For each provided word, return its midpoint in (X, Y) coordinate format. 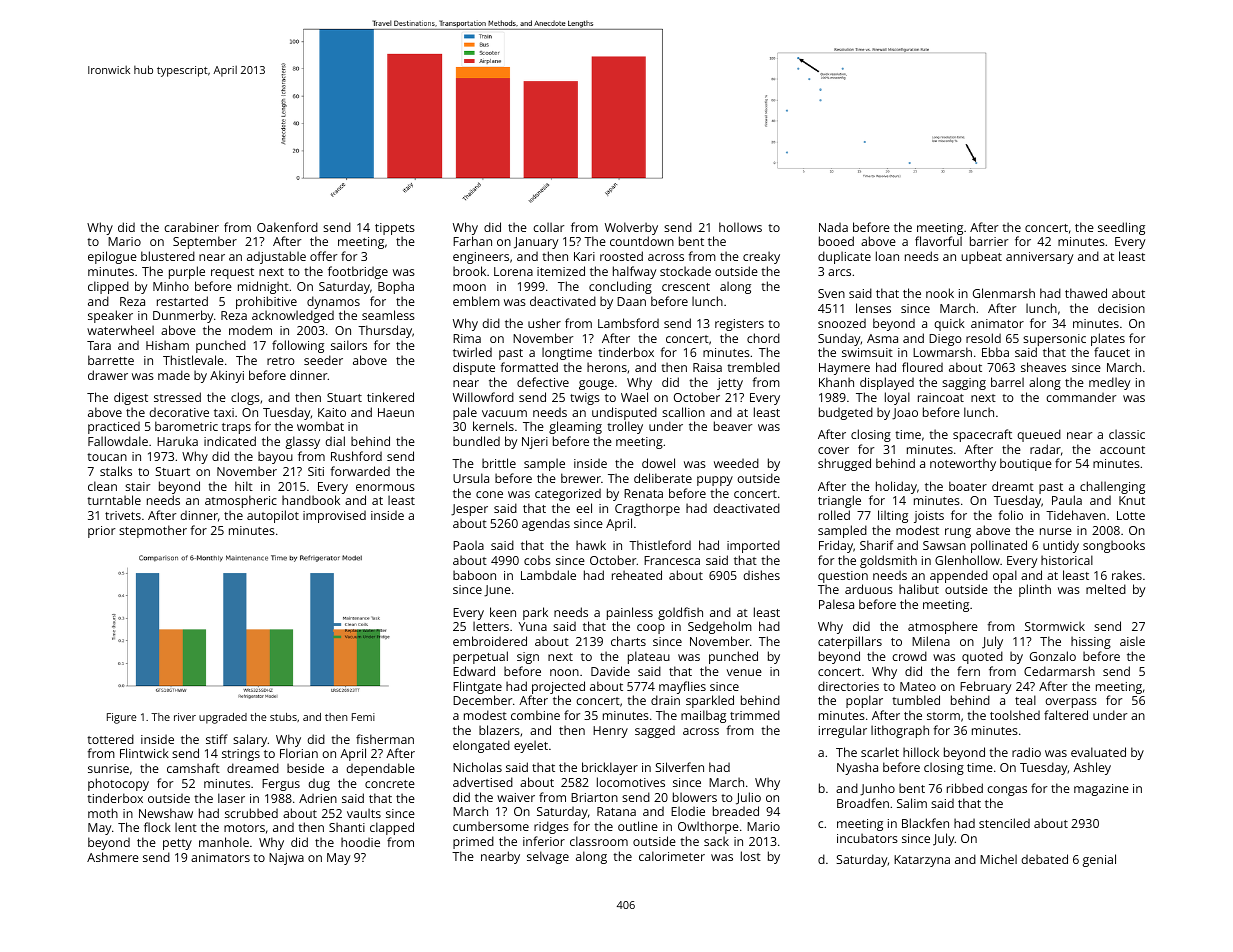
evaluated (1098, 752)
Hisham (167, 345)
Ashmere (113, 857)
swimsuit (867, 352)
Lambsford (628, 323)
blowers (695, 797)
